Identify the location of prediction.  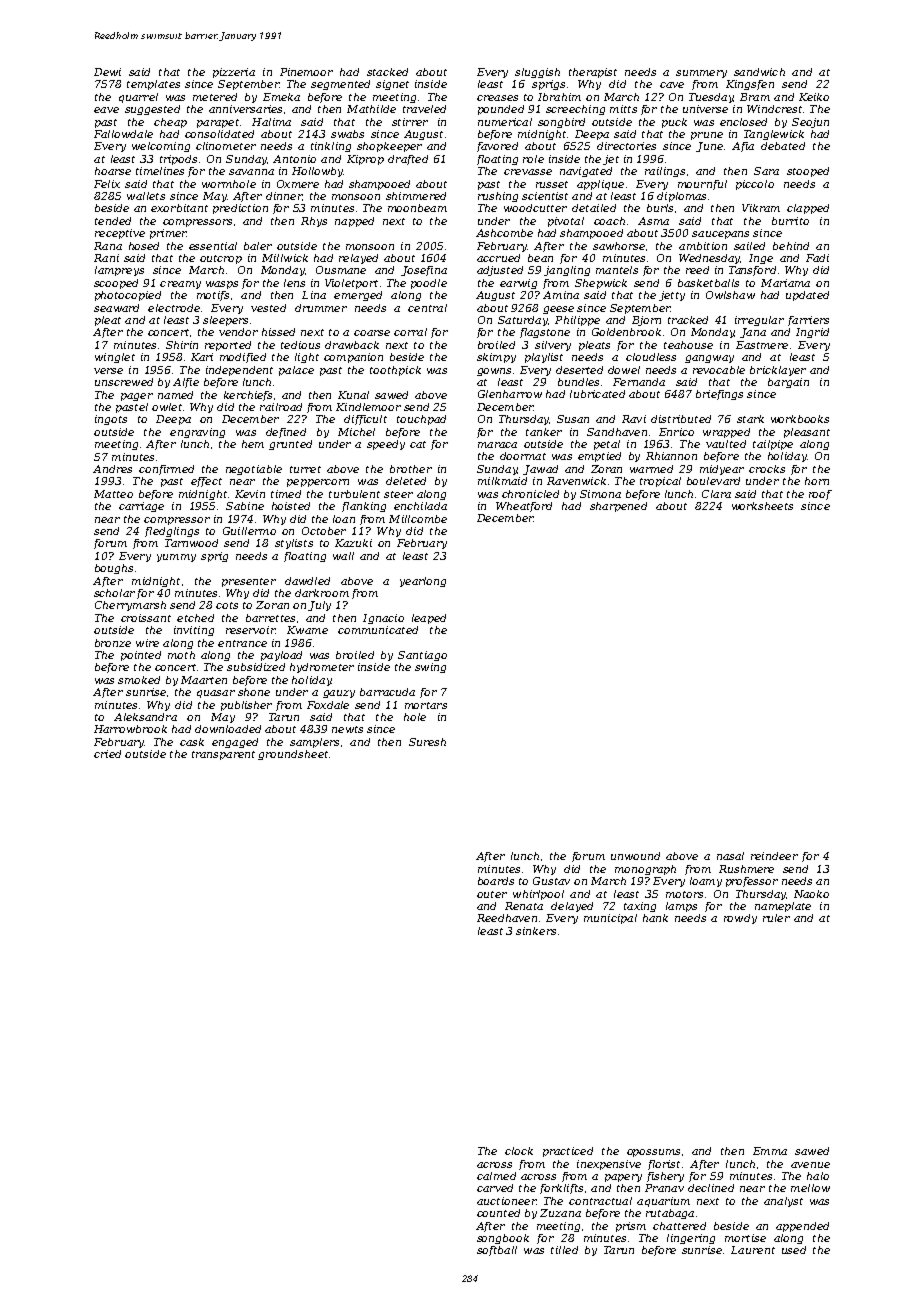
(240, 209).
